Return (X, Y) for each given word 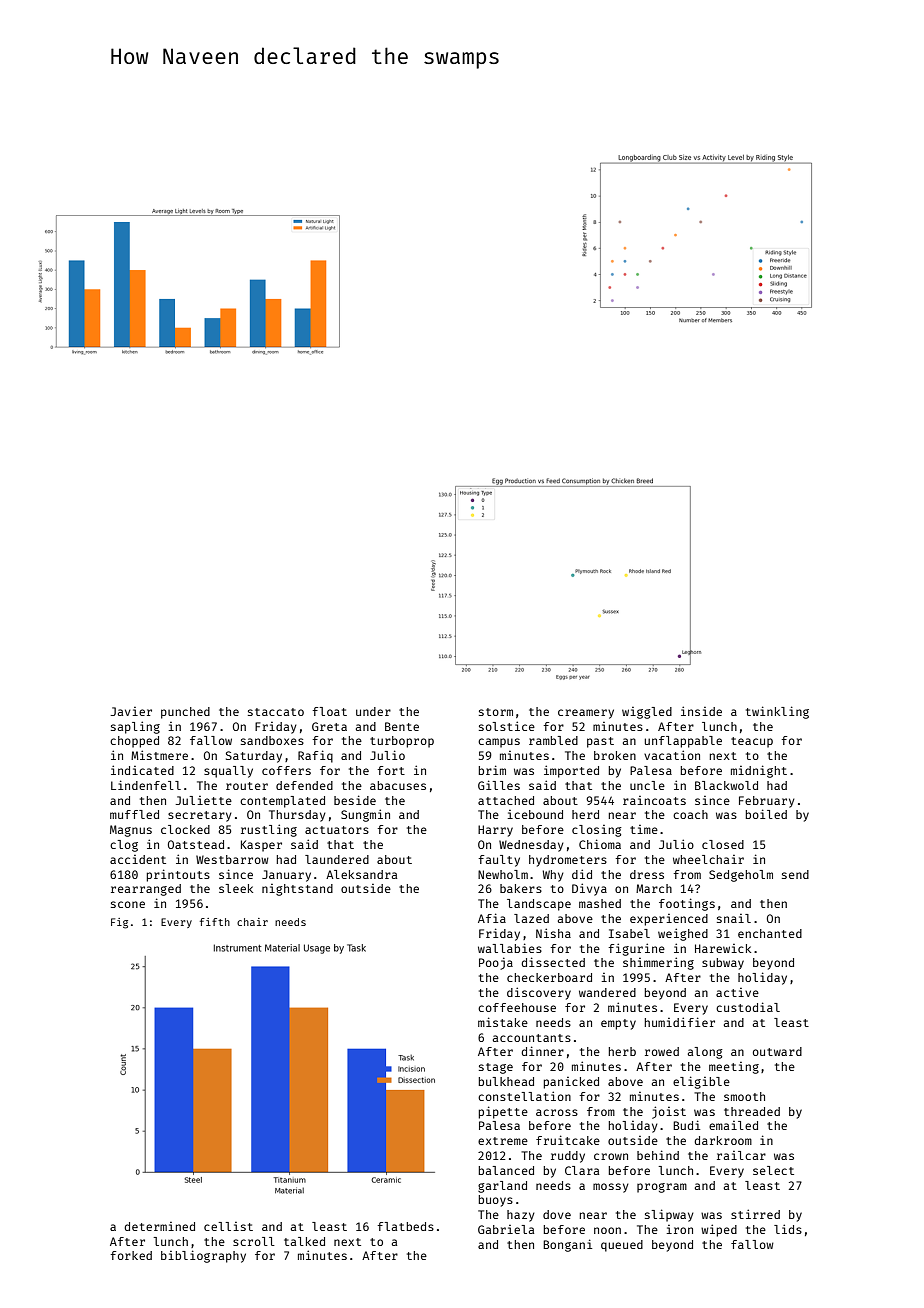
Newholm (503, 874)
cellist (228, 1226)
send (795, 874)
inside (701, 711)
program (662, 1188)
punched (185, 713)
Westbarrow (232, 859)
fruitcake (568, 1140)
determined (159, 1226)
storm (496, 712)
